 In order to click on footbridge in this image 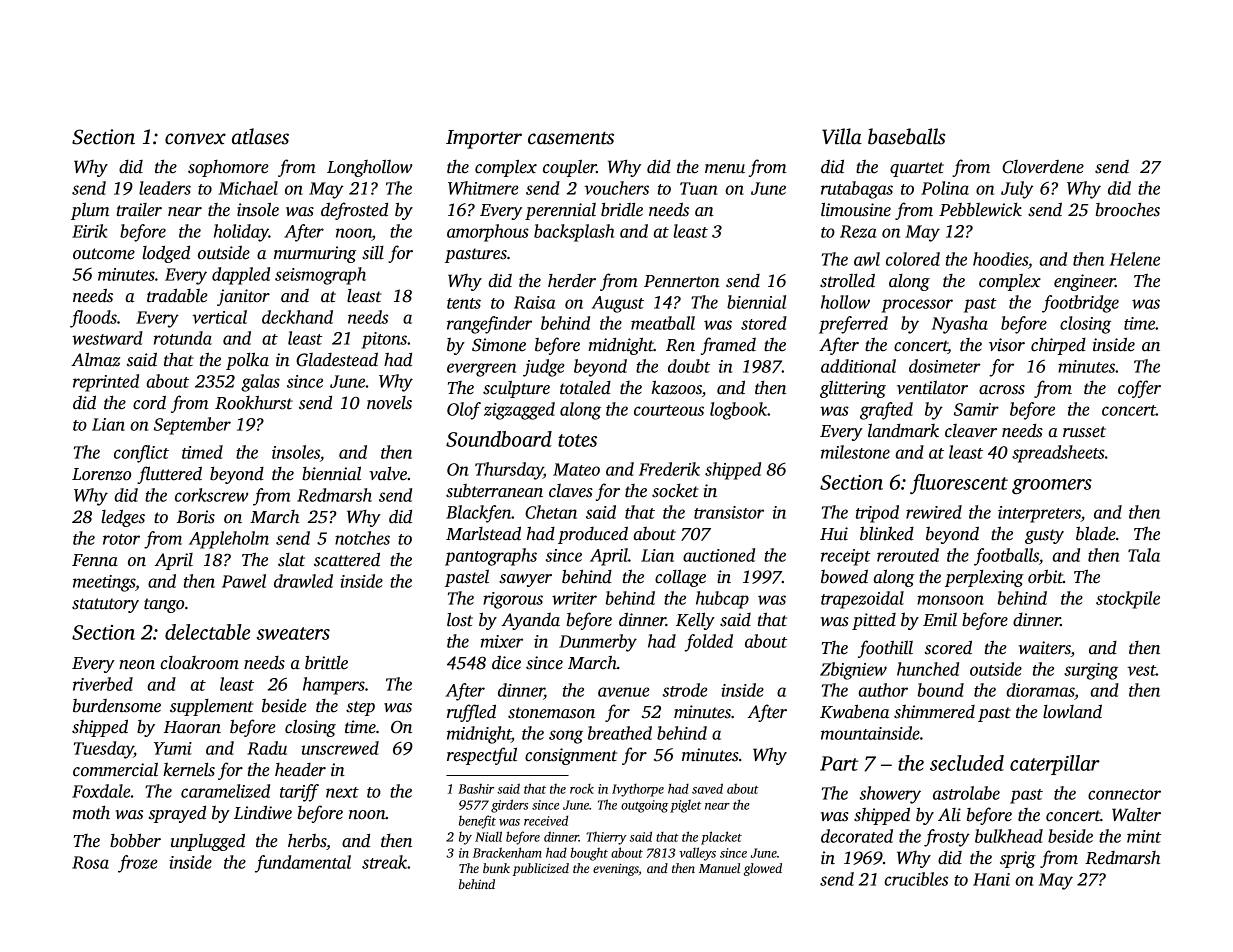, I will do `click(1080, 304)`.
